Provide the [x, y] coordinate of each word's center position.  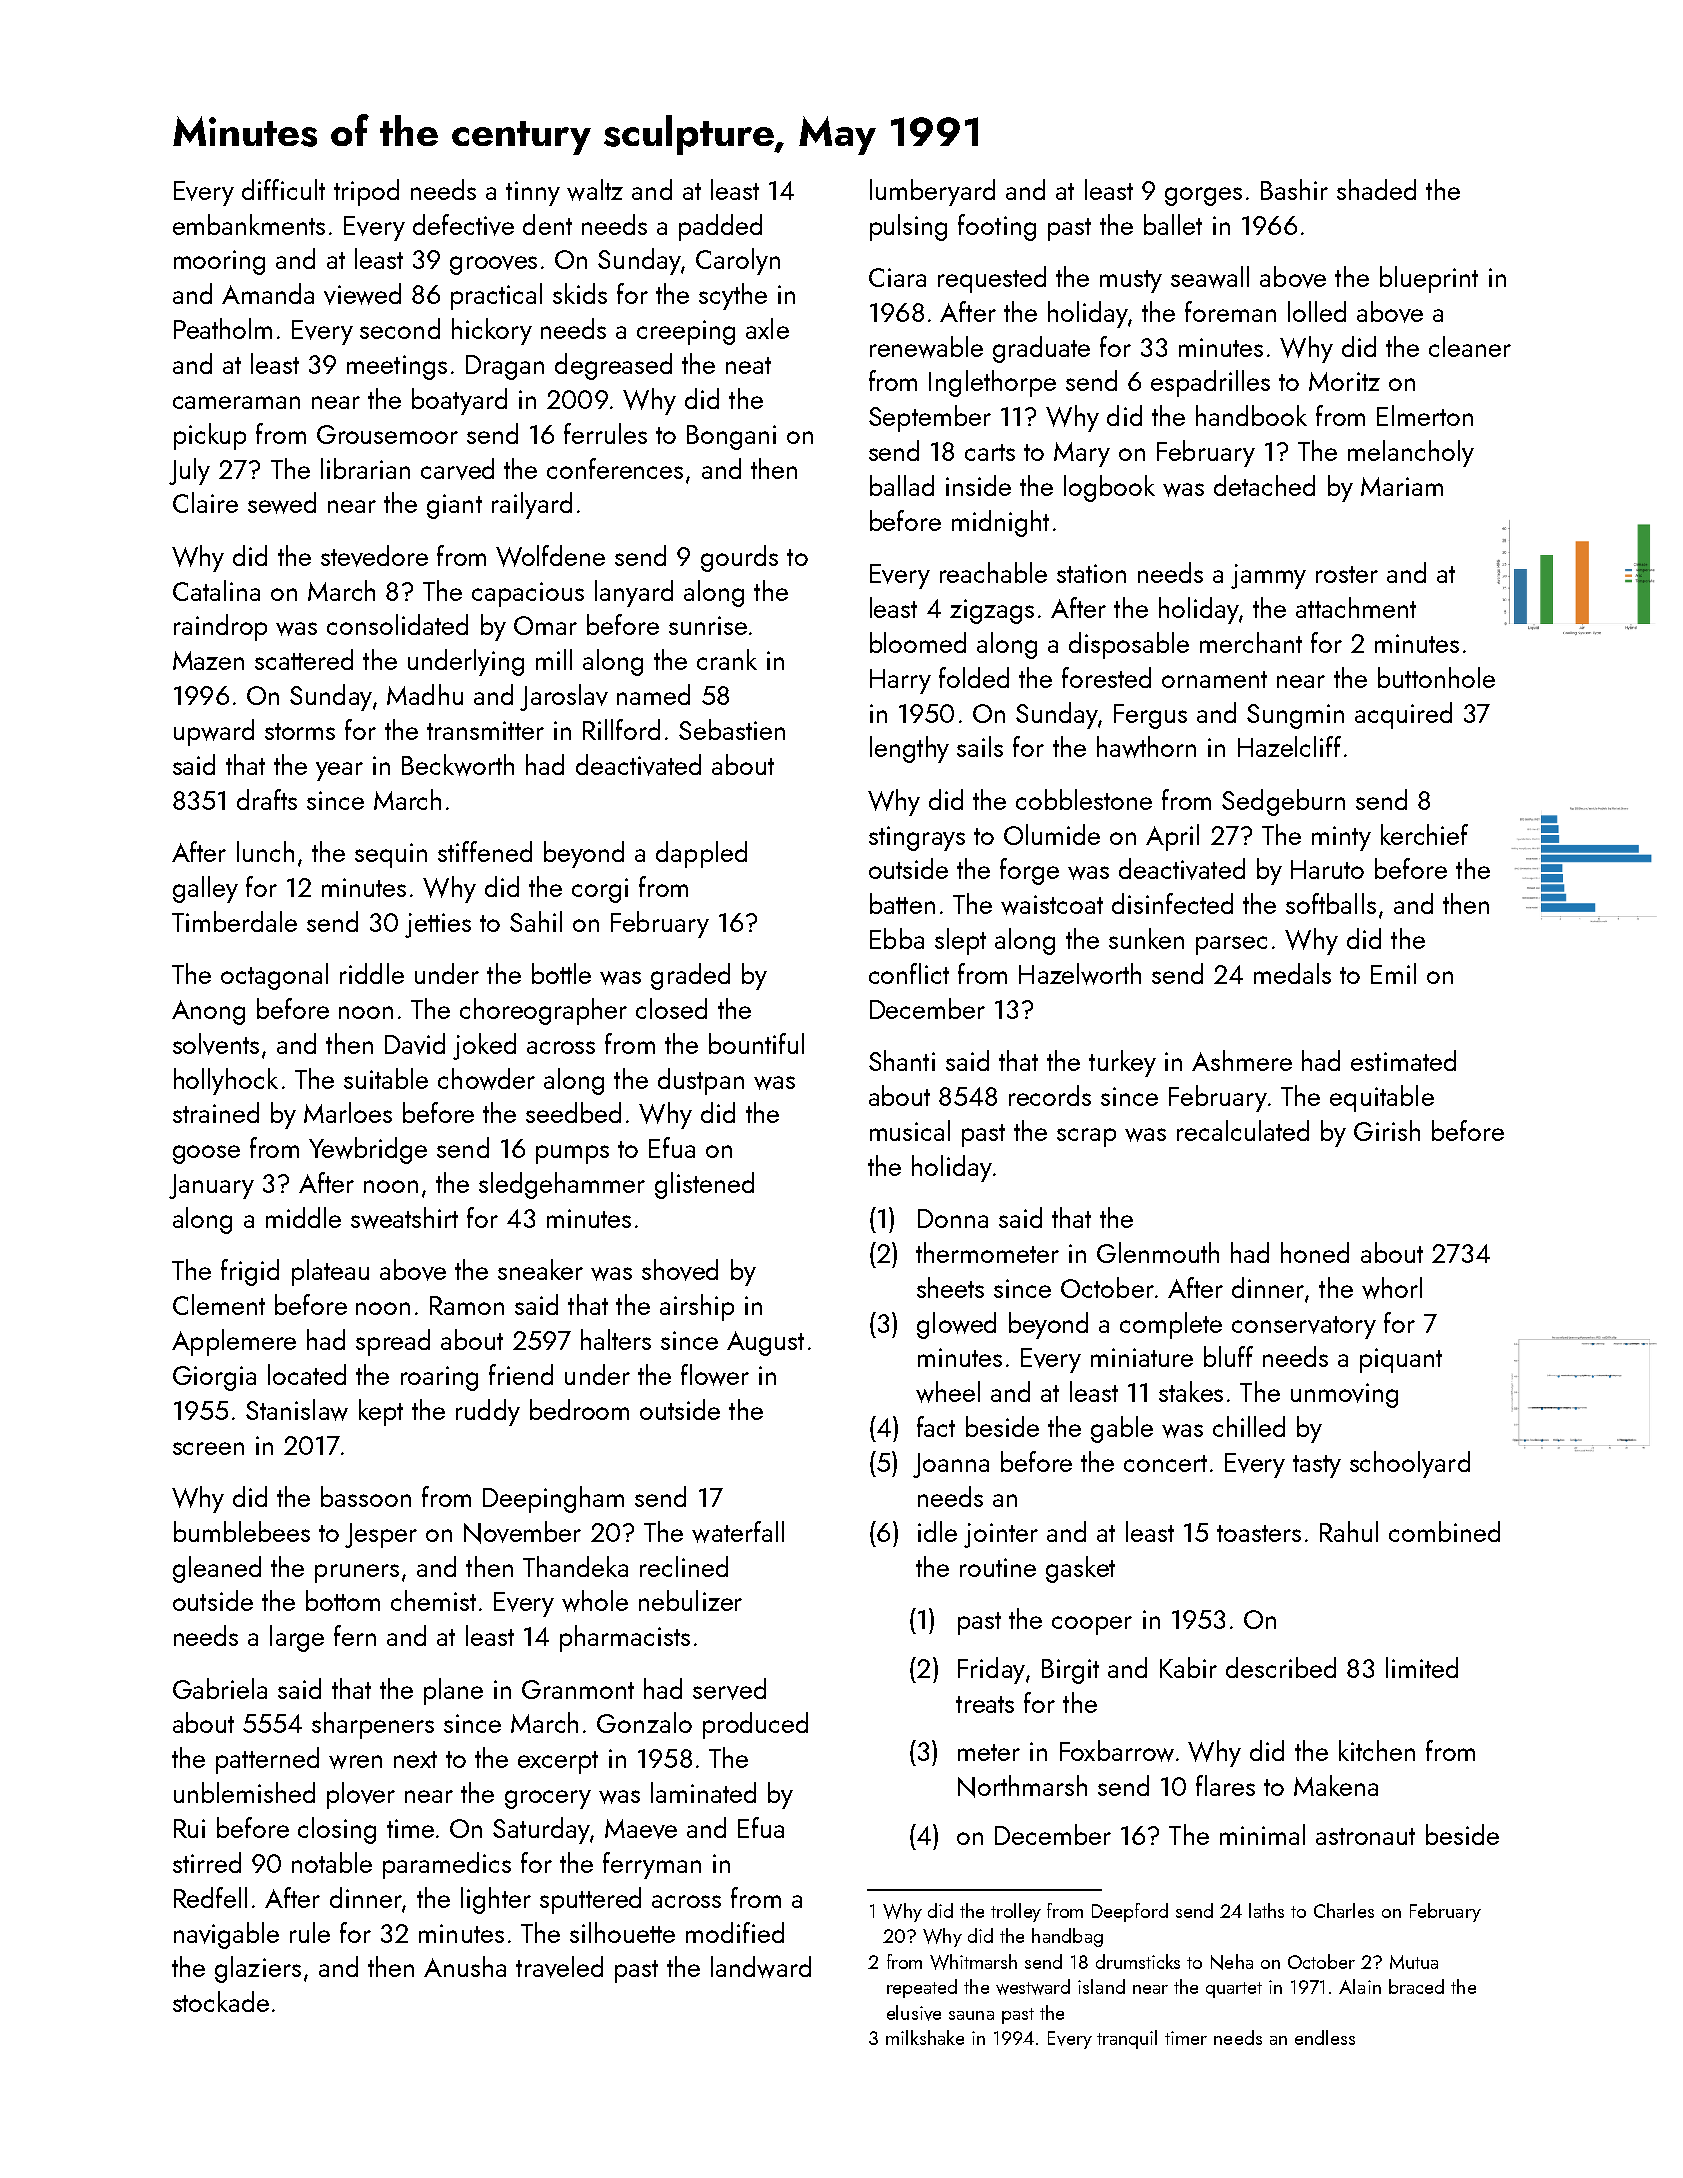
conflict [909, 973]
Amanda [268, 293]
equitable [1382, 1098]
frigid [250, 1272]
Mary [1082, 454]
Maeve [641, 1829]
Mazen [208, 660]
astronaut [1365, 1836]
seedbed [573, 1112]
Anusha [465, 1966]
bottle [561, 973]
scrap [1086, 1137]
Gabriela [220, 1688]
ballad [902, 485]
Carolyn [738, 261]
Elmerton [1425, 415]
